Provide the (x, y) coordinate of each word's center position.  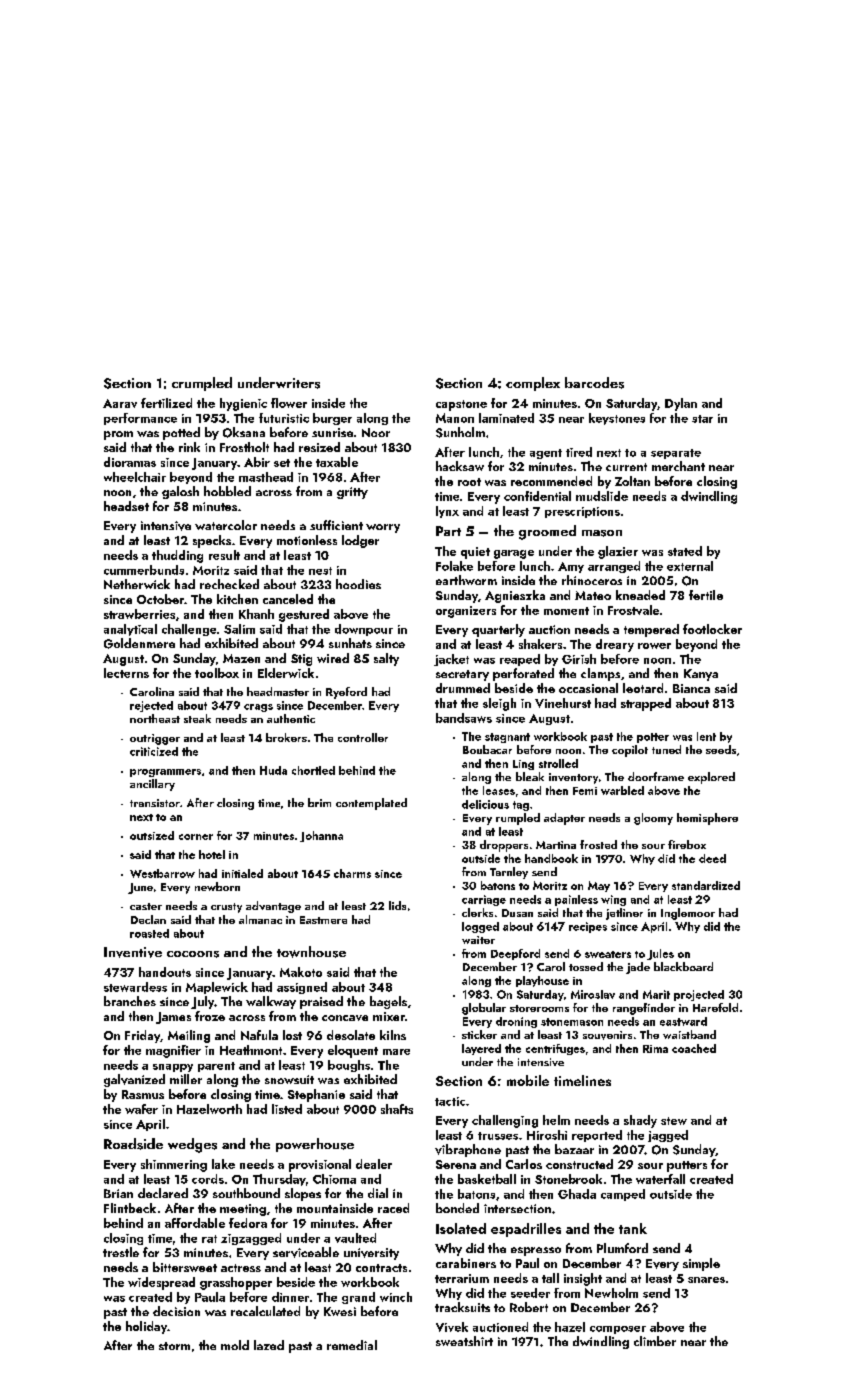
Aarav (120, 403)
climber (655, 1341)
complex (533, 384)
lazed (269, 1345)
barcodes (594, 383)
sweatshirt (464, 1341)
